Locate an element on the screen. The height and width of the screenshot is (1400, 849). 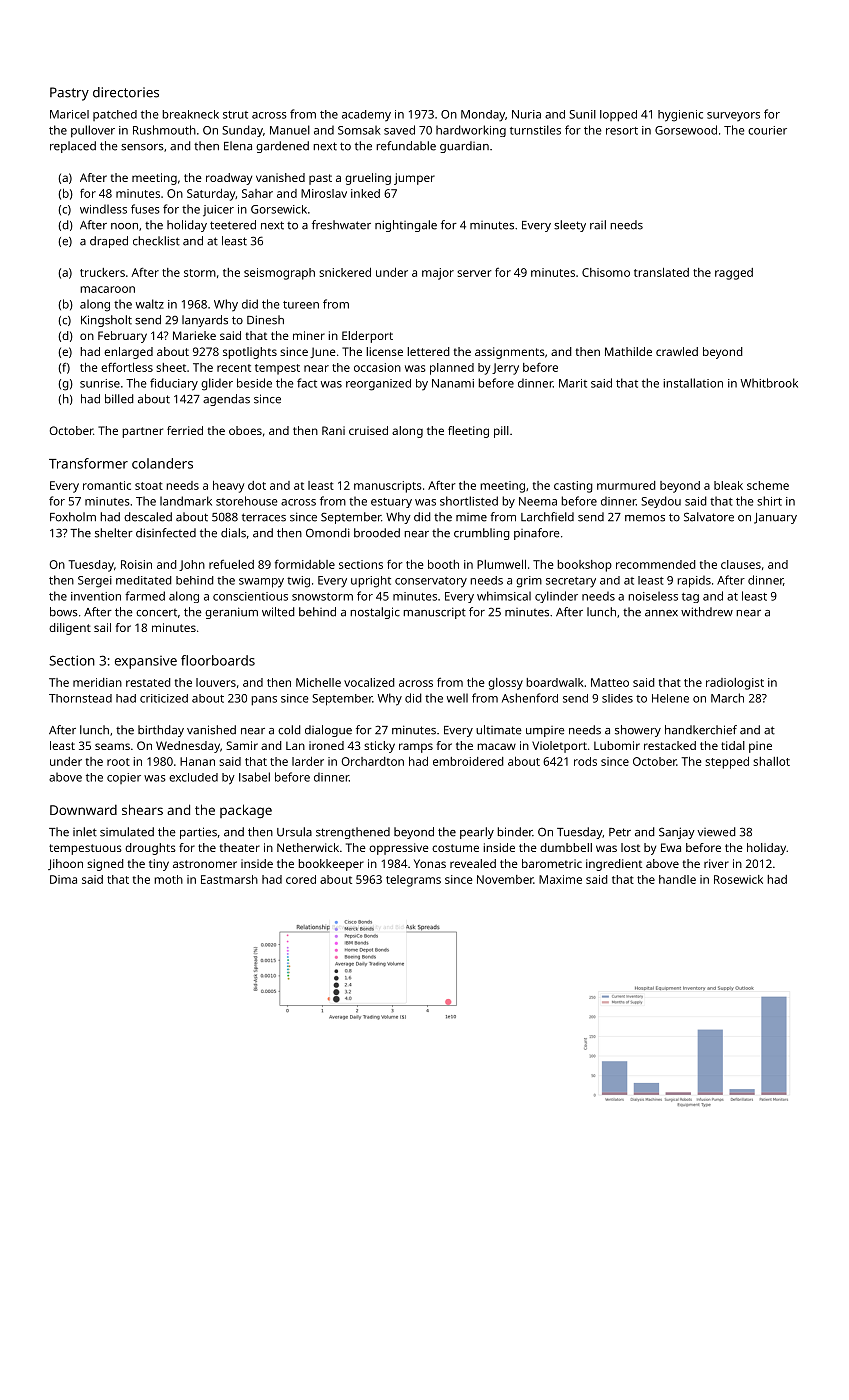
radiologist is located at coordinates (735, 684).
